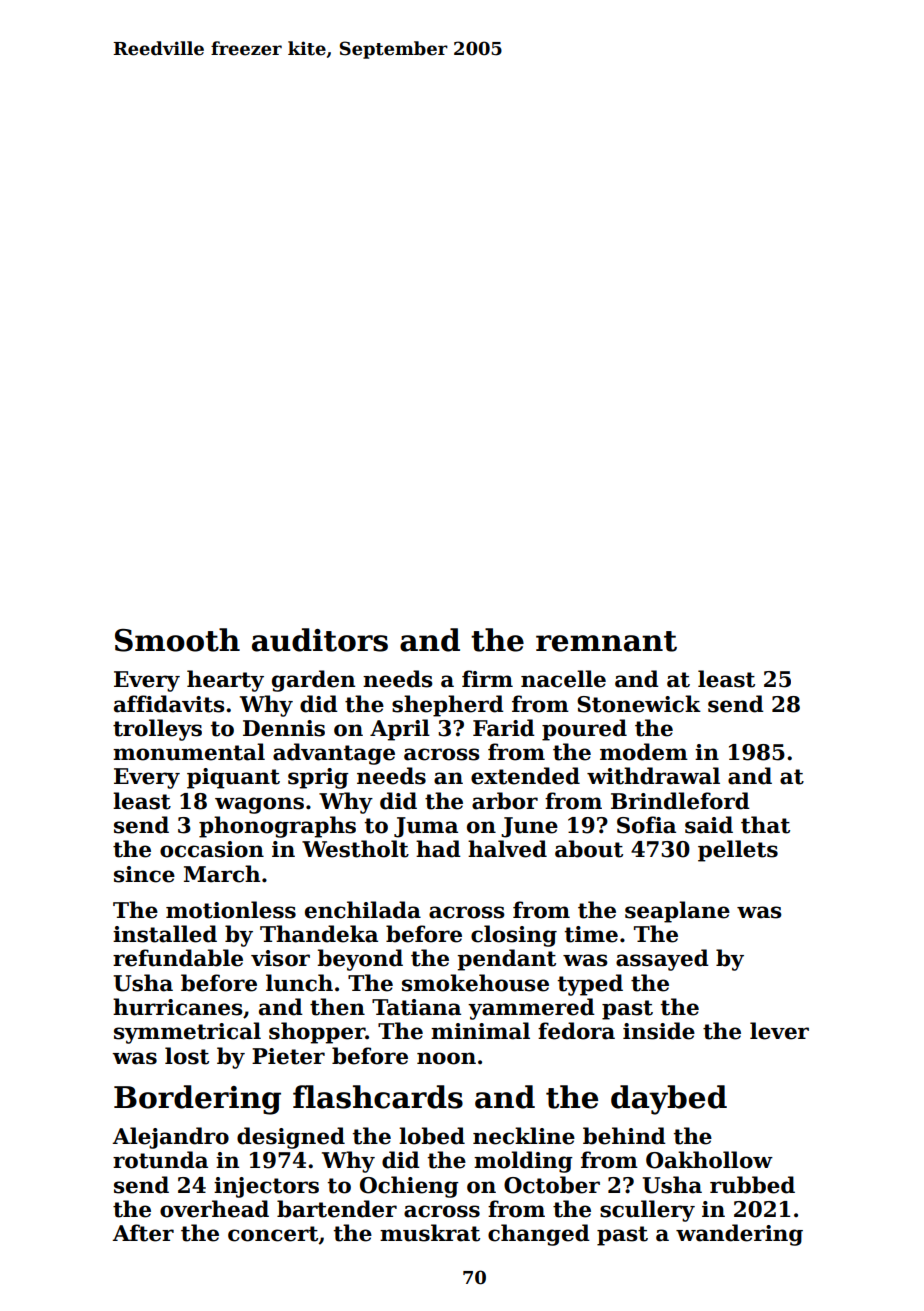 The width and height of the screenshot is (924, 1311). Describe the element at coordinates (363, 910) in the screenshot. I see `enchilada` at that location.
